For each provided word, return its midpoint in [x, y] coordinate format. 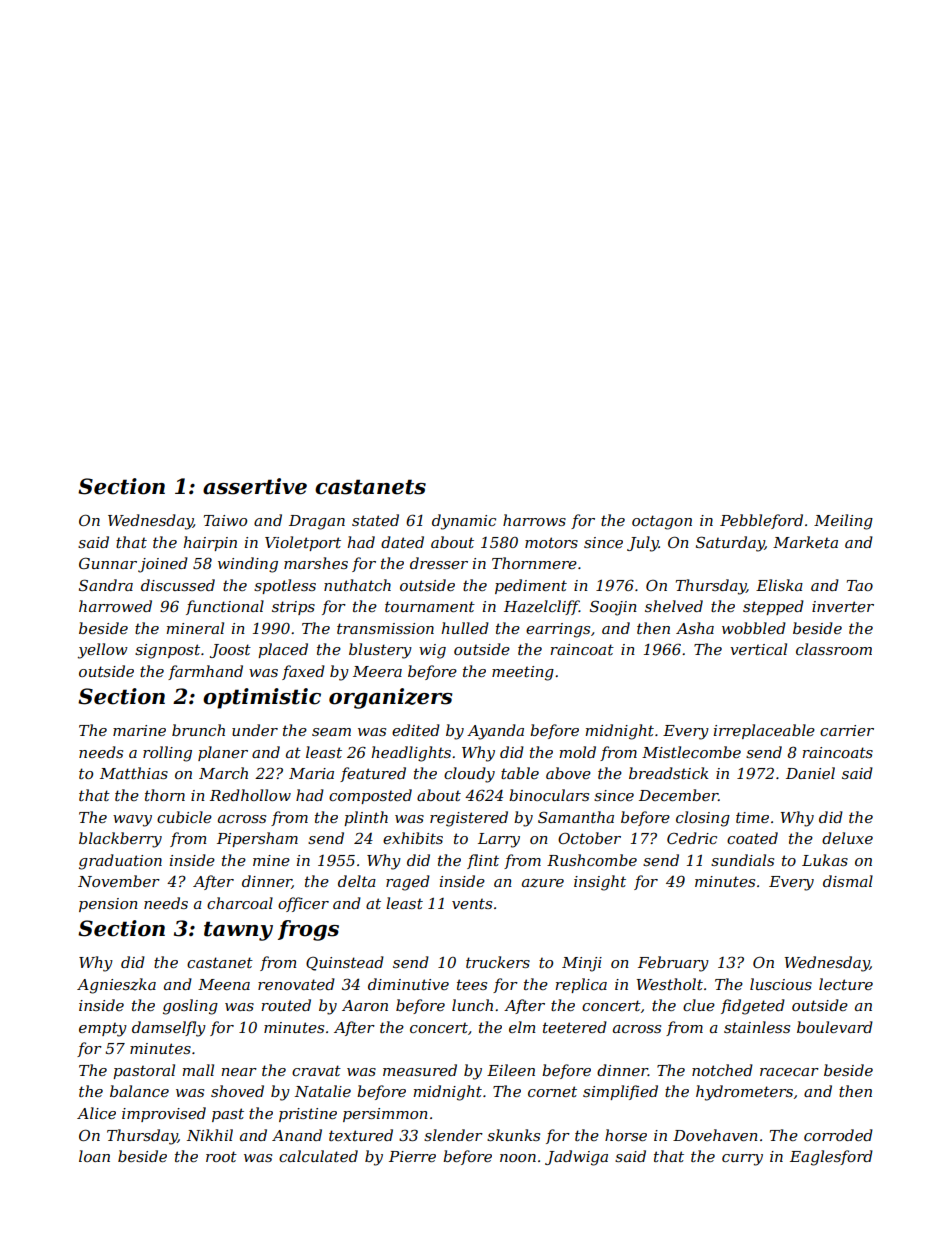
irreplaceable [764, 731]
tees [472, 984]
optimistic [262, 698]
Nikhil [210, 1135]
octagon [662, 522]
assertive [255, 486]
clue [699, 1005]
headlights [411, 754]
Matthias [134, 773]
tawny [238, 931]
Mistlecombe [691, 752]
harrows [534, 520]
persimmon [385, 1115]
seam [331, 732]
